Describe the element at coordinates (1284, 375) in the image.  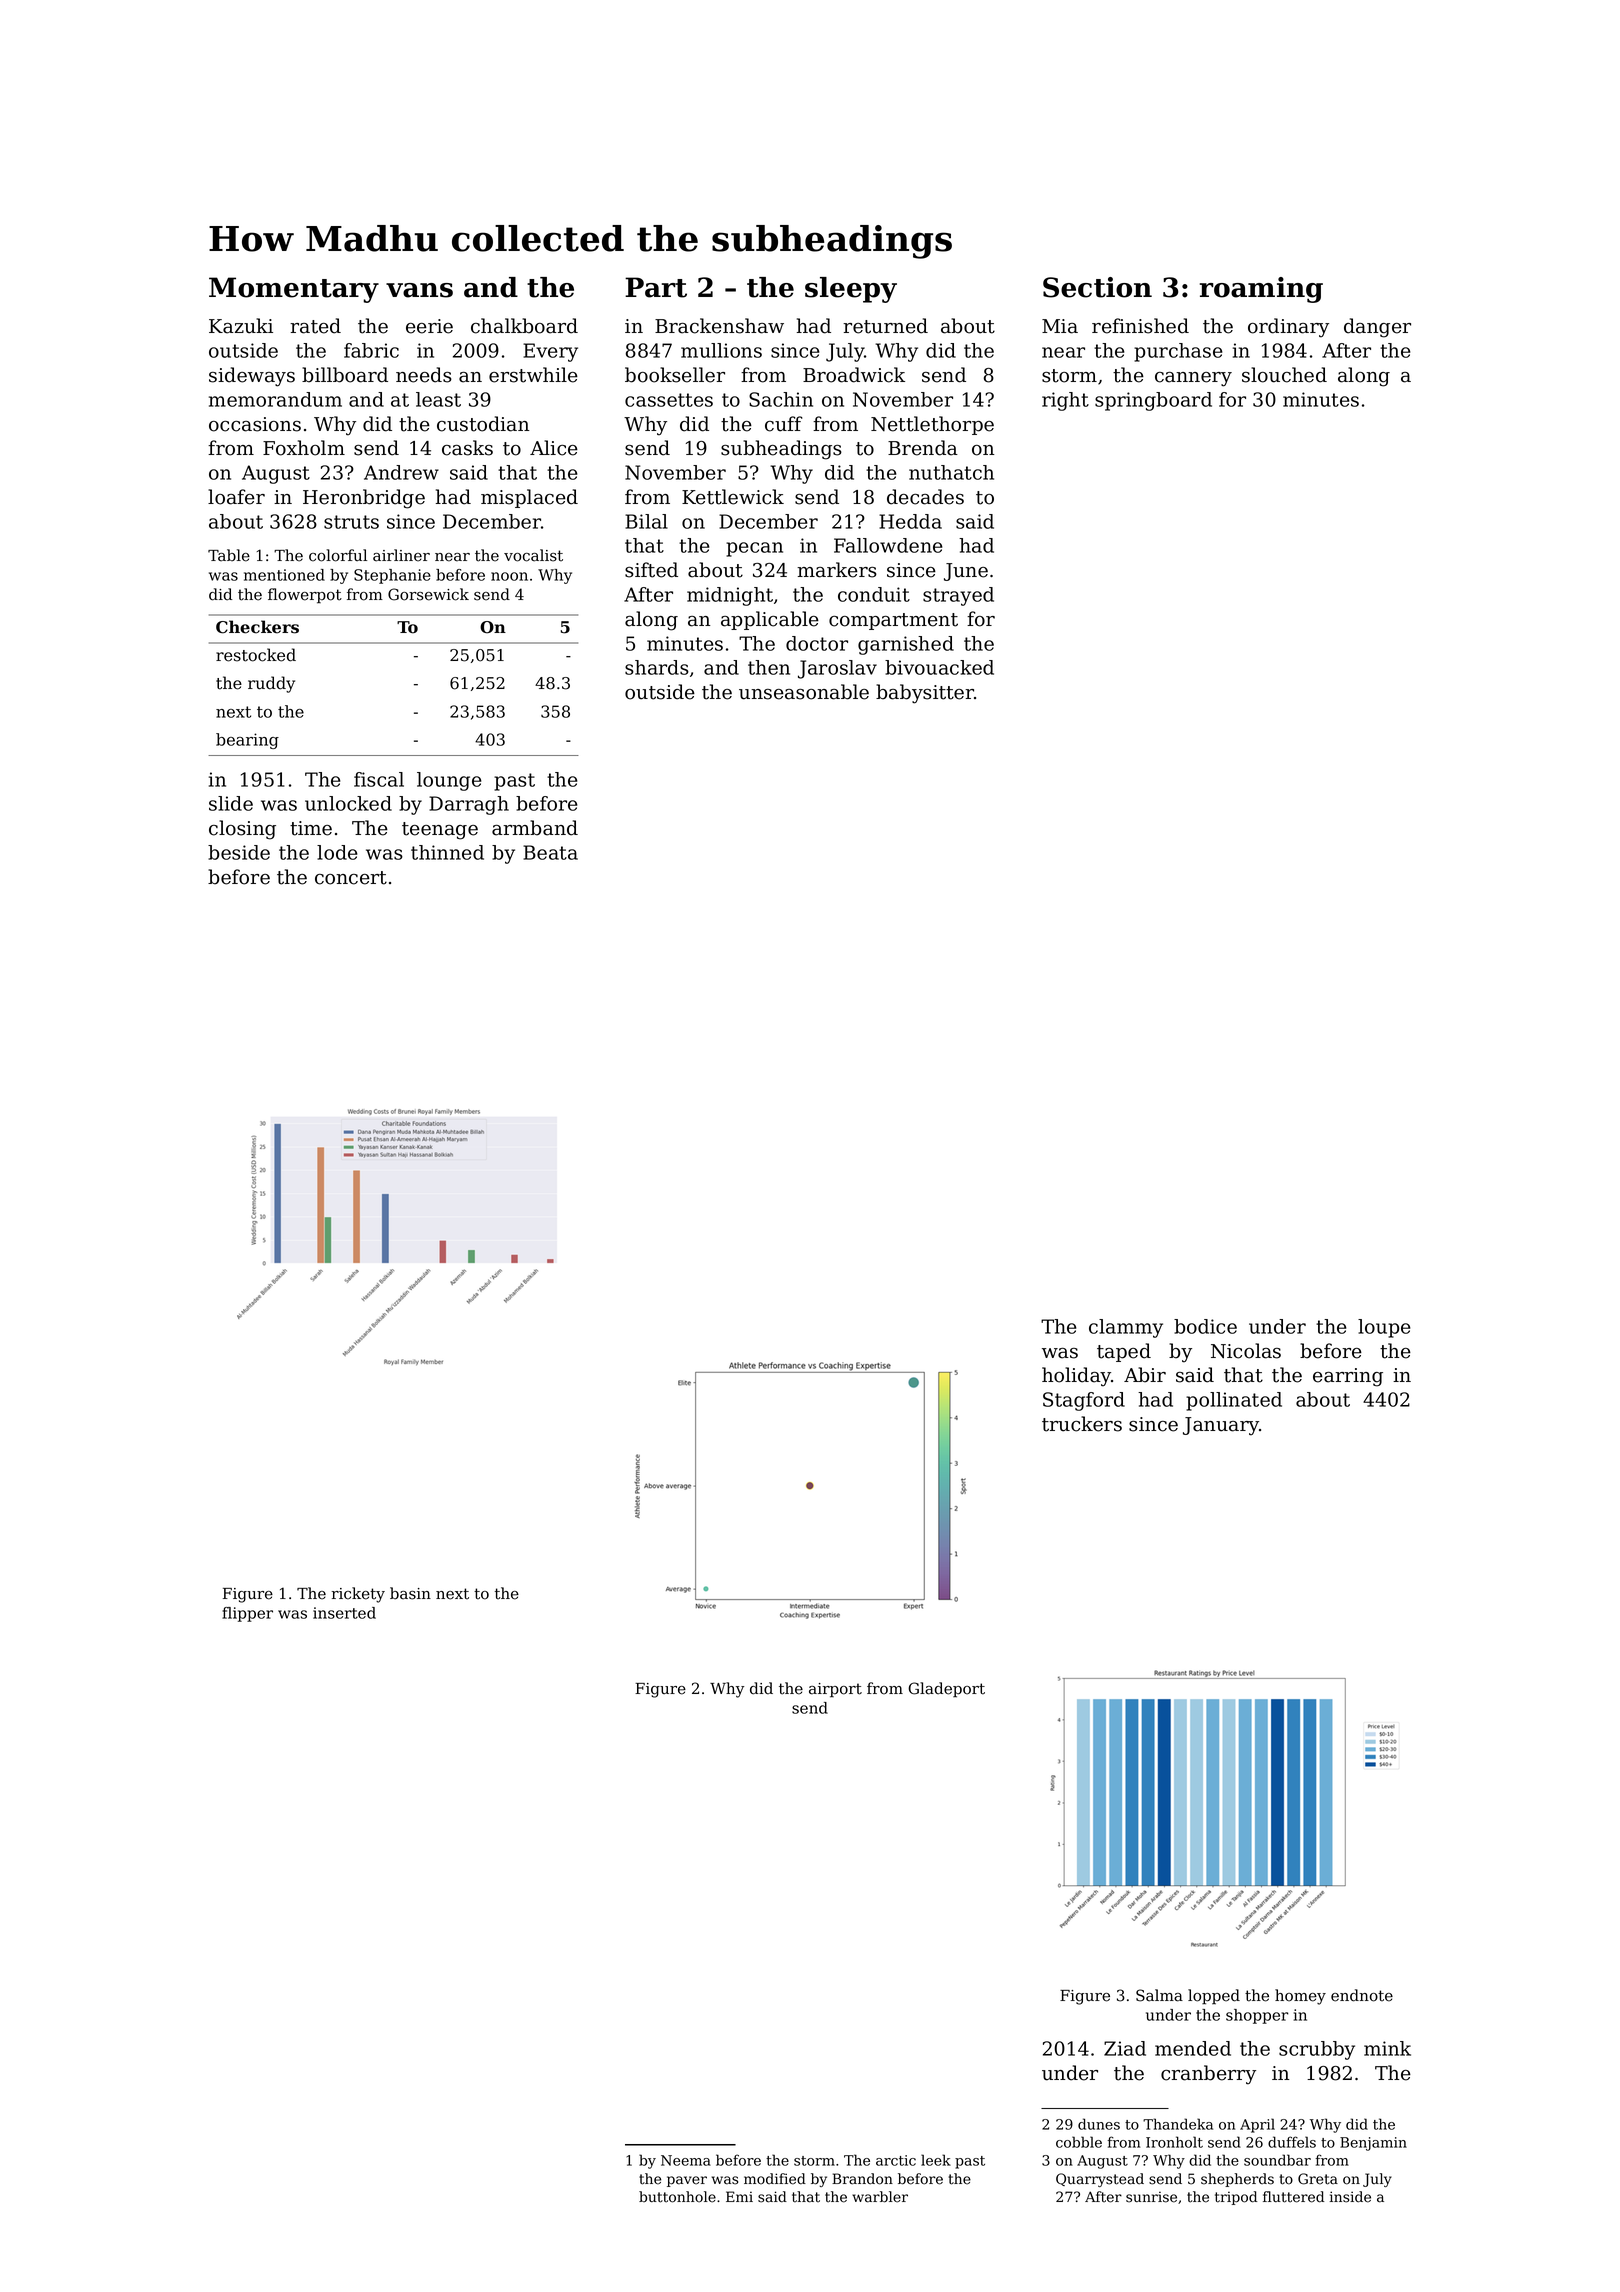
I see `slouched` at that location.
